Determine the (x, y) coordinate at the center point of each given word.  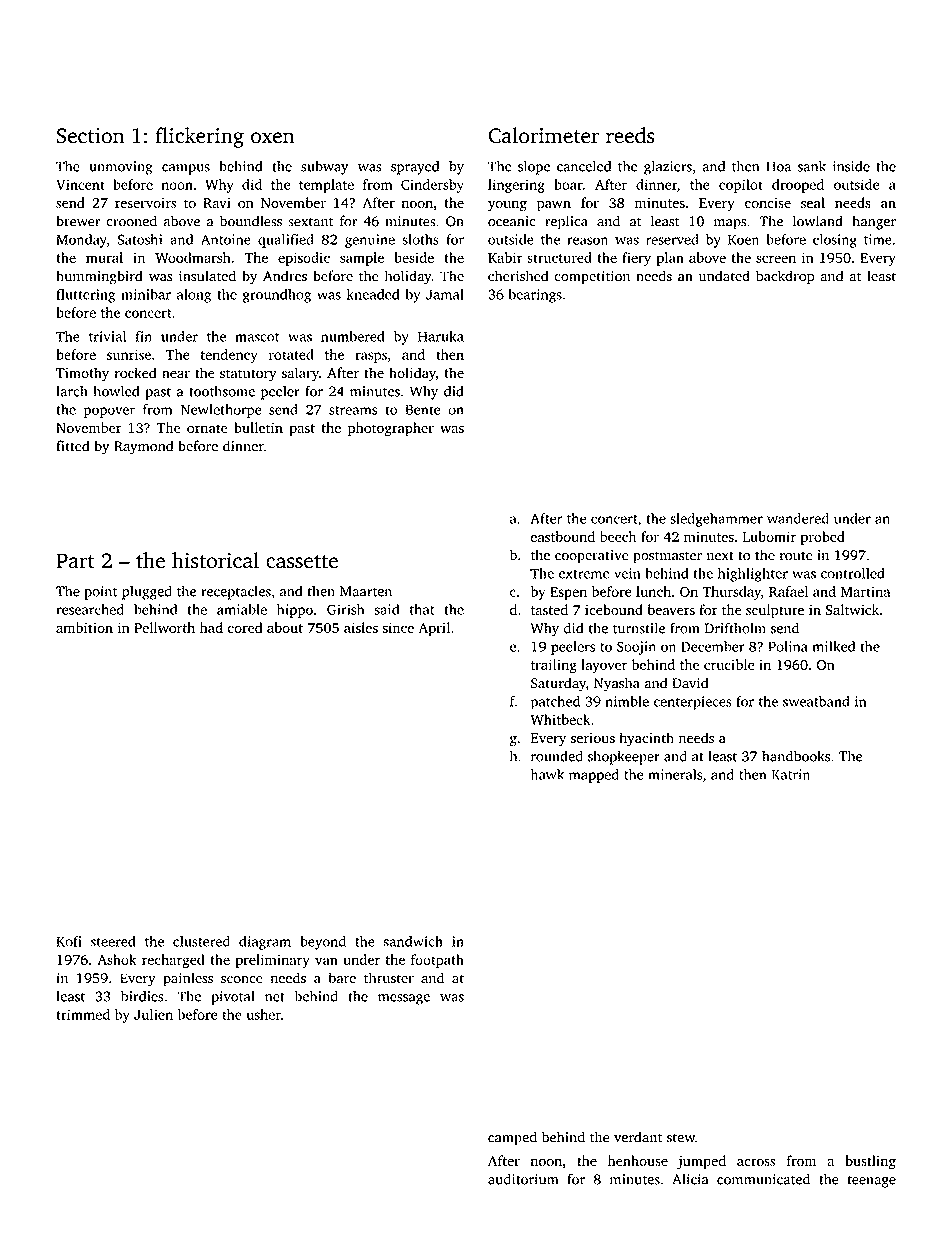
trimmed (83, 1014)
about (285, 627)
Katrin (791, 774)
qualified (286, 241)
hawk (547, 774)
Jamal (445, 294)
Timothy (82, 374)
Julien (153, 1014)
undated (724, 276)
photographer (391, 429)
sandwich (413, 941)
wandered (798, 518)
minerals (675, 774)
